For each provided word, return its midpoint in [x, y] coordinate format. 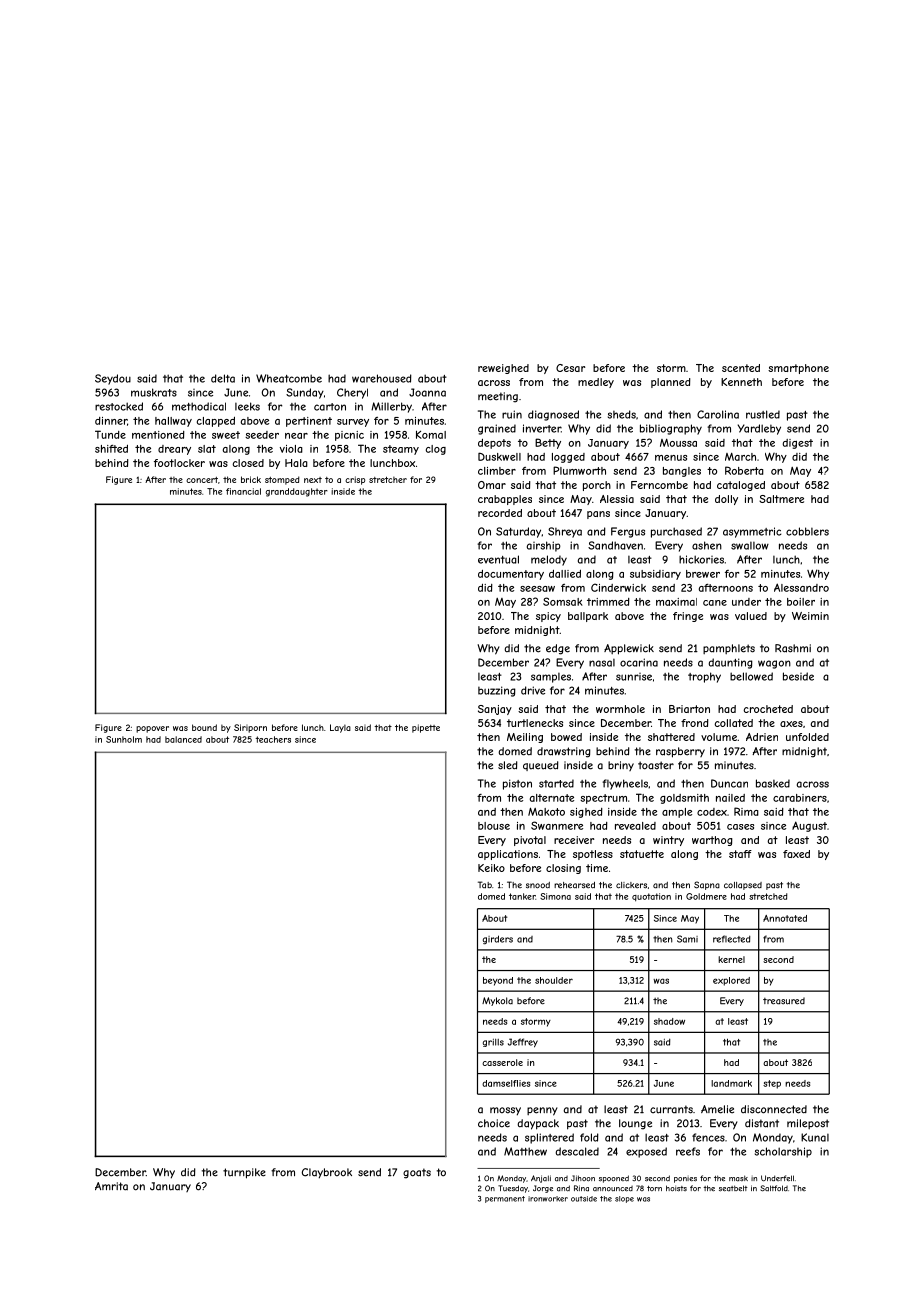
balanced [183, 739]
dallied [565, 574]
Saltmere [781, 499]
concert [202, 480]
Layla [340, 728]
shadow [669, 1021]
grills [493, 1043]
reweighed [503, 369]
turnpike [244, 1173]
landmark [731, 1083]
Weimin [810, 616]
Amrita [111, 1186]
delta [223, 378]
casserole [502, 1062]
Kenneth [741, 382]
